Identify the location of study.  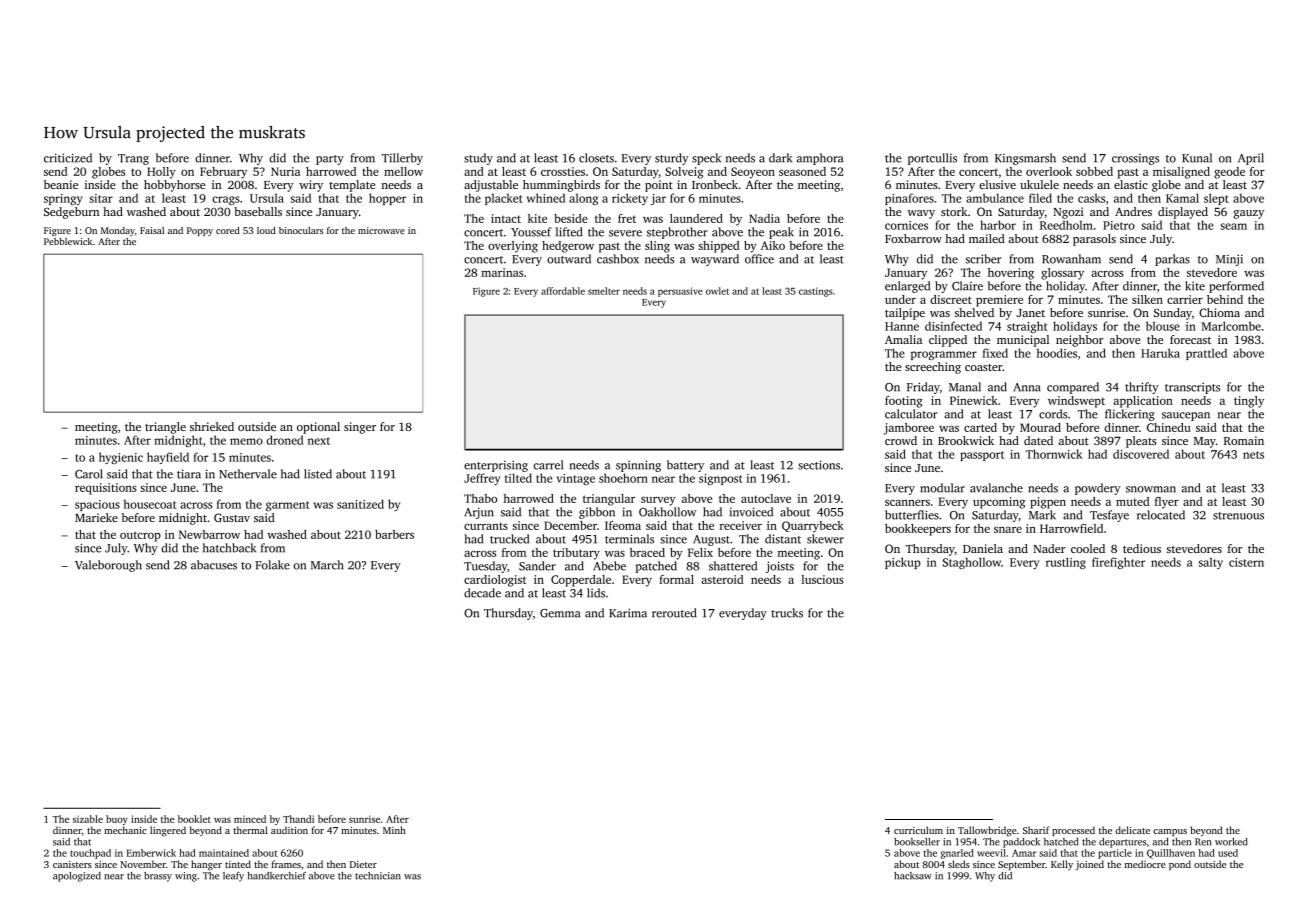
(478, 159).
